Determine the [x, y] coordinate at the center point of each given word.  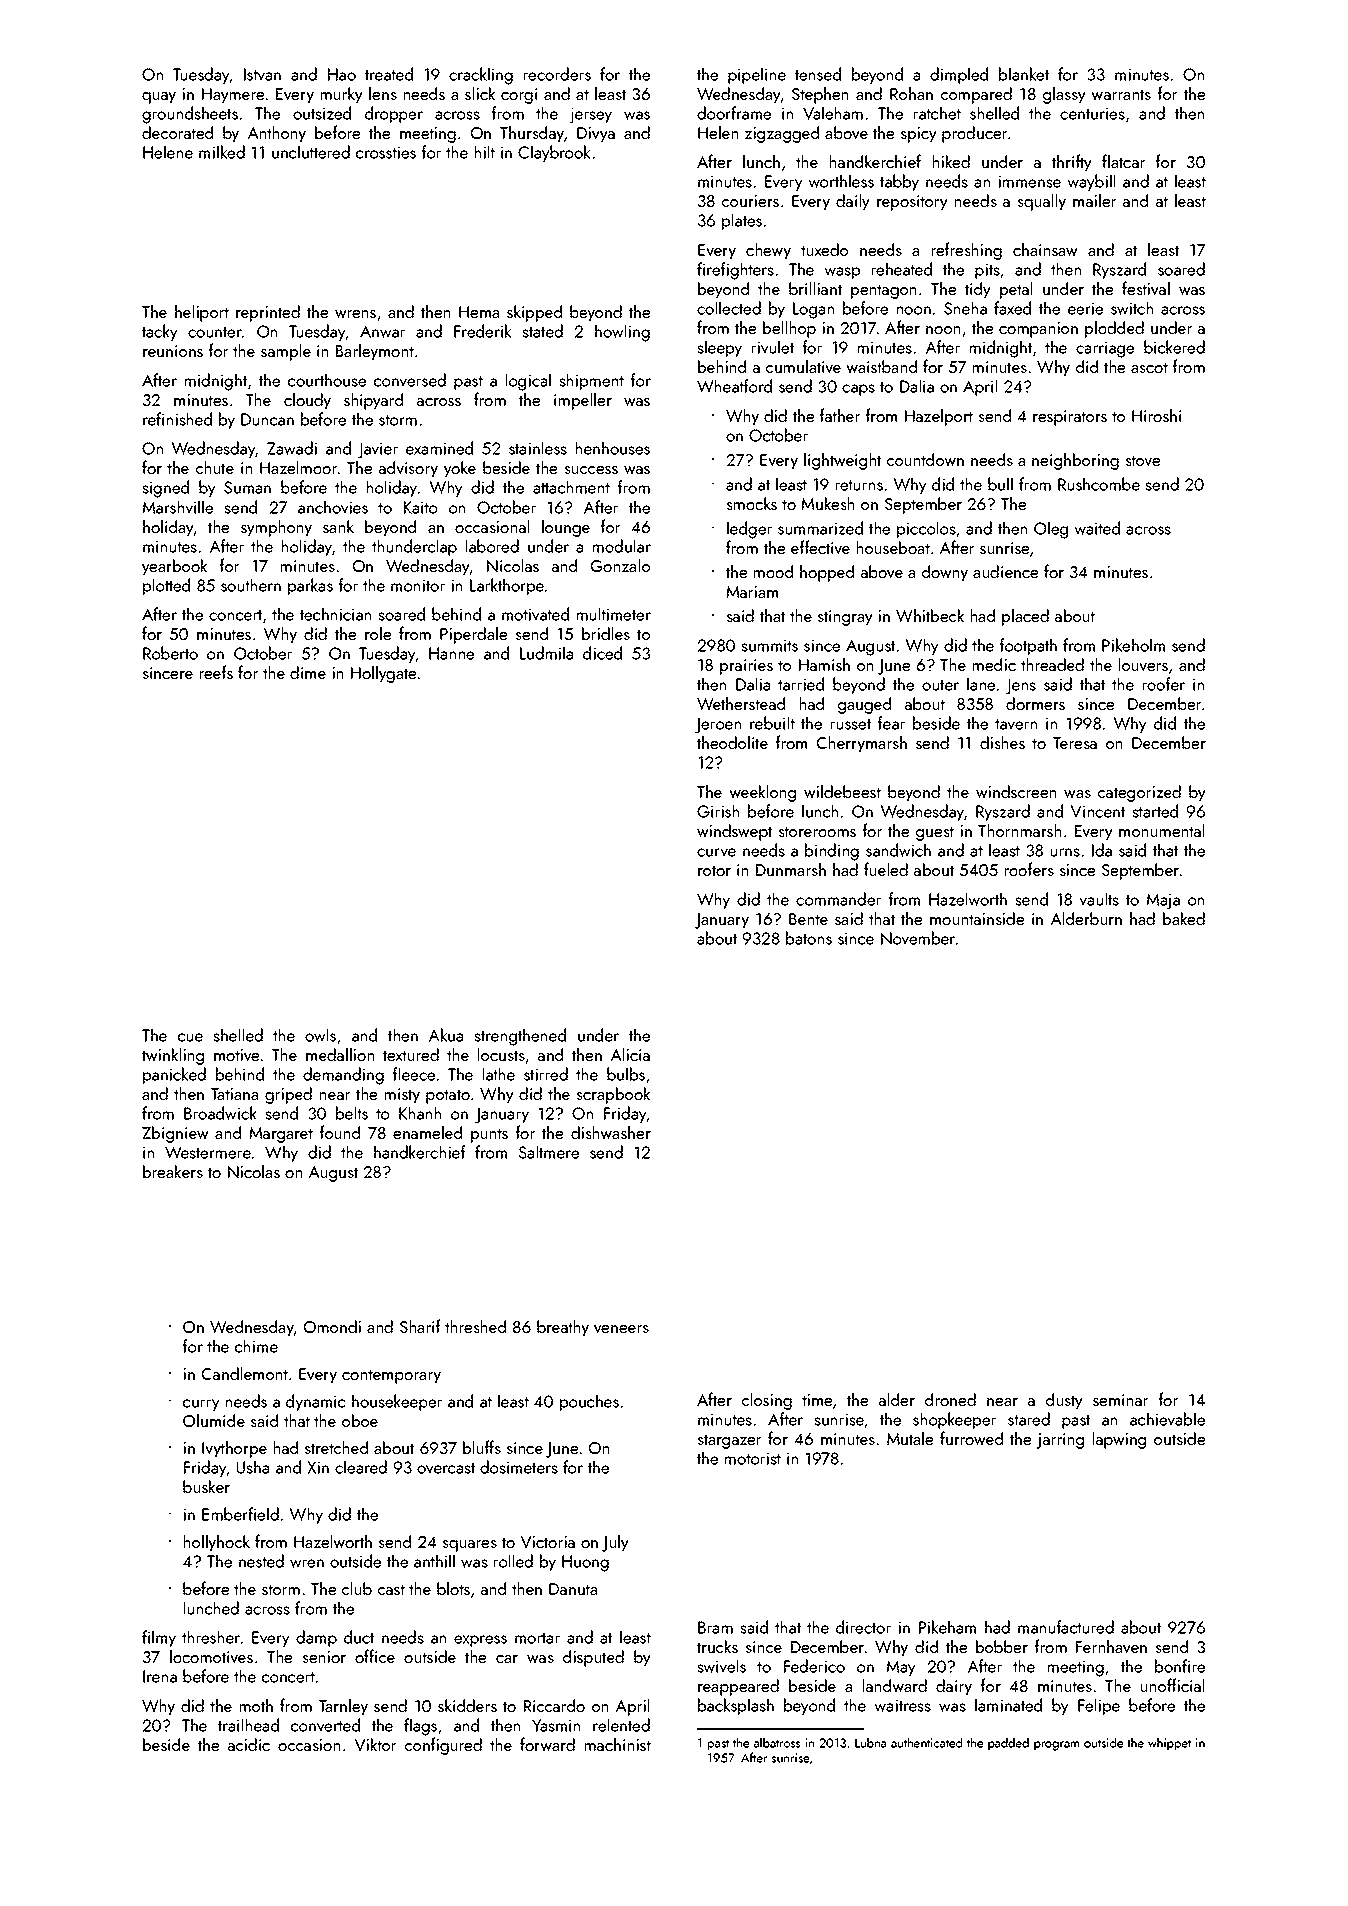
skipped [534, 313]
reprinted [268, 313]
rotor [714, 870]
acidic [249, 1744]
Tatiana [234, 1094]
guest [935, 833]
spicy [918, 135]
